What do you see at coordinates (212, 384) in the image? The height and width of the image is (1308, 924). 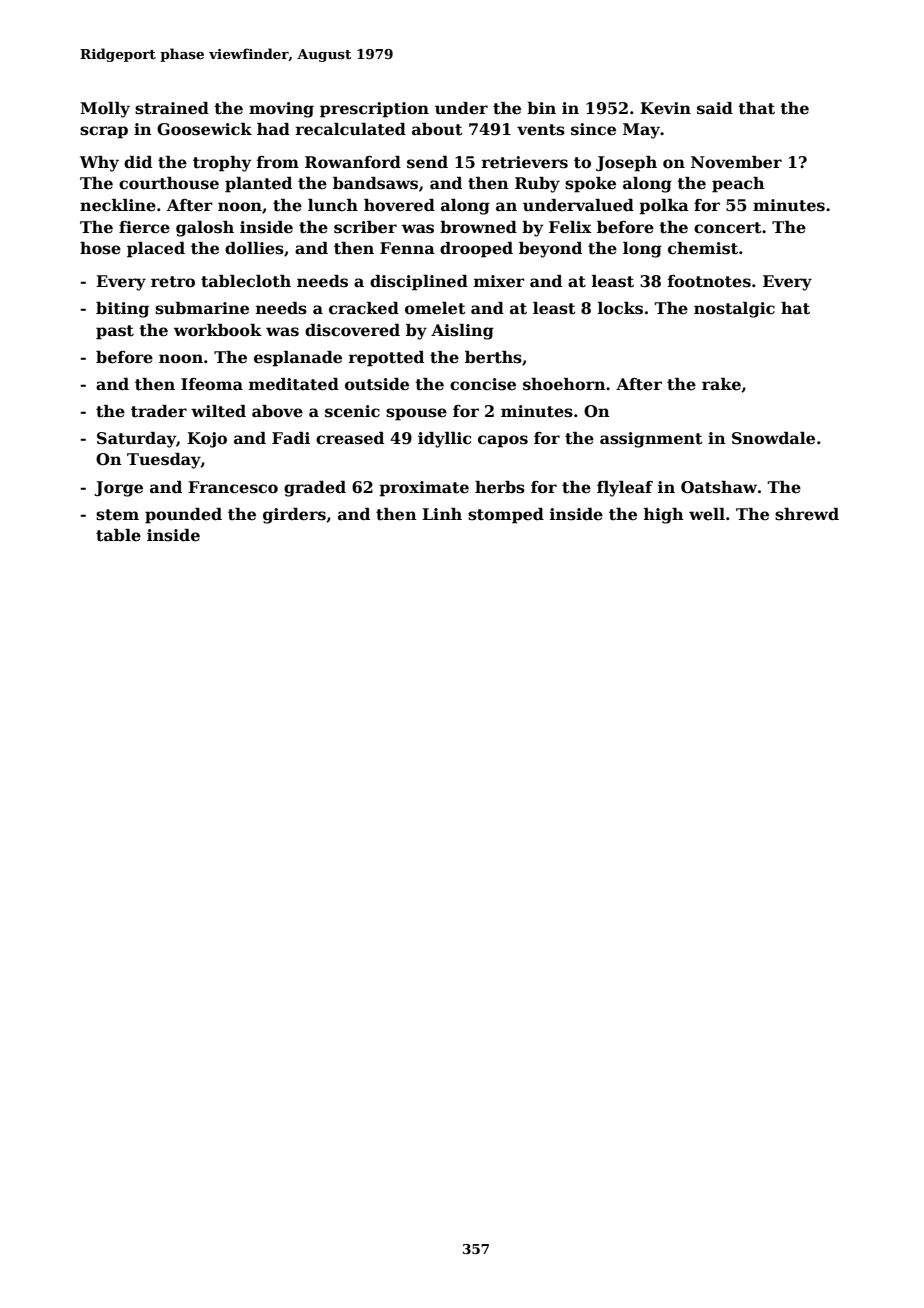 I see `Ifeoma` at bounding box center [212, 384].
